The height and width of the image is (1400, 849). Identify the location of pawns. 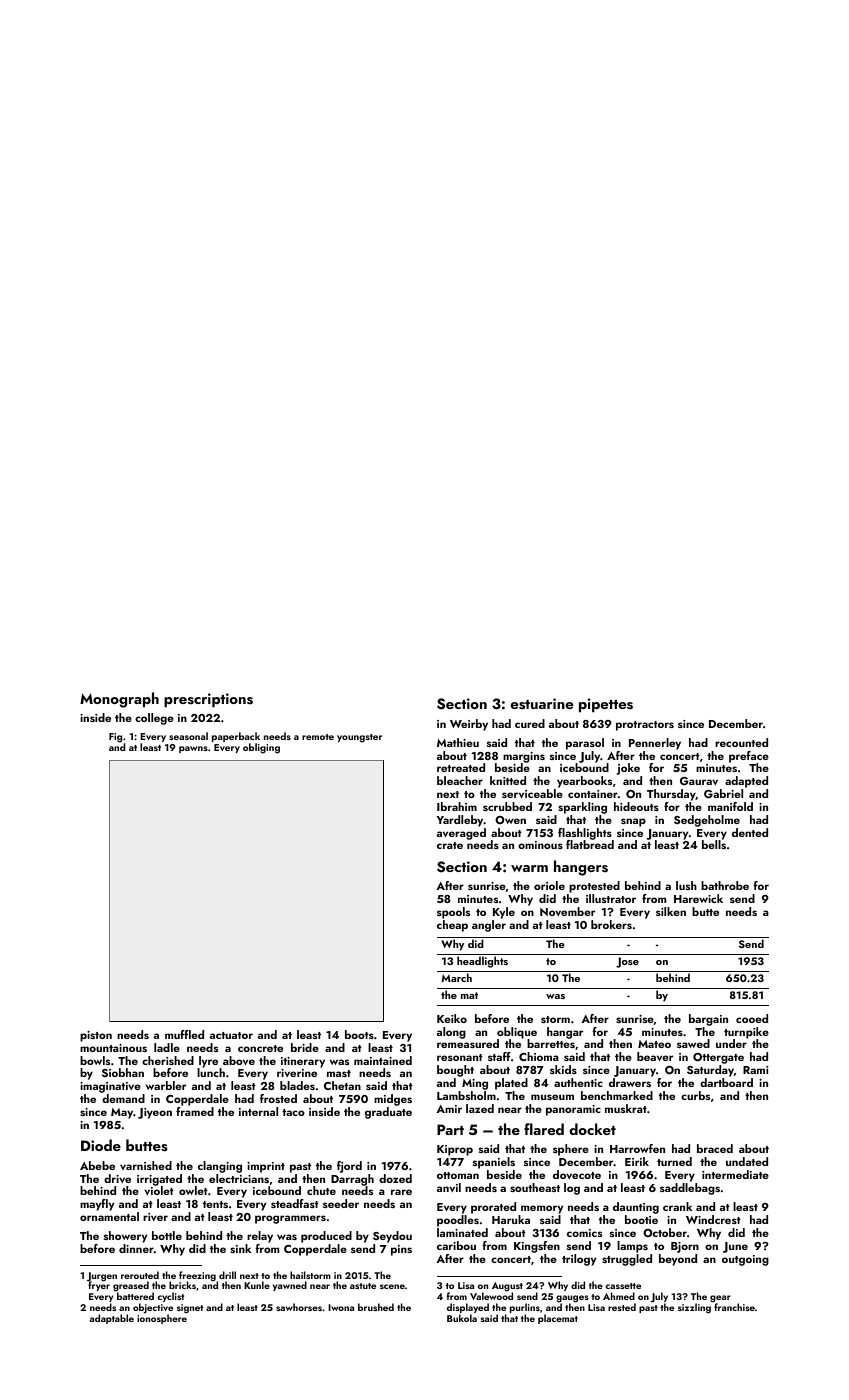
(193, 749).
